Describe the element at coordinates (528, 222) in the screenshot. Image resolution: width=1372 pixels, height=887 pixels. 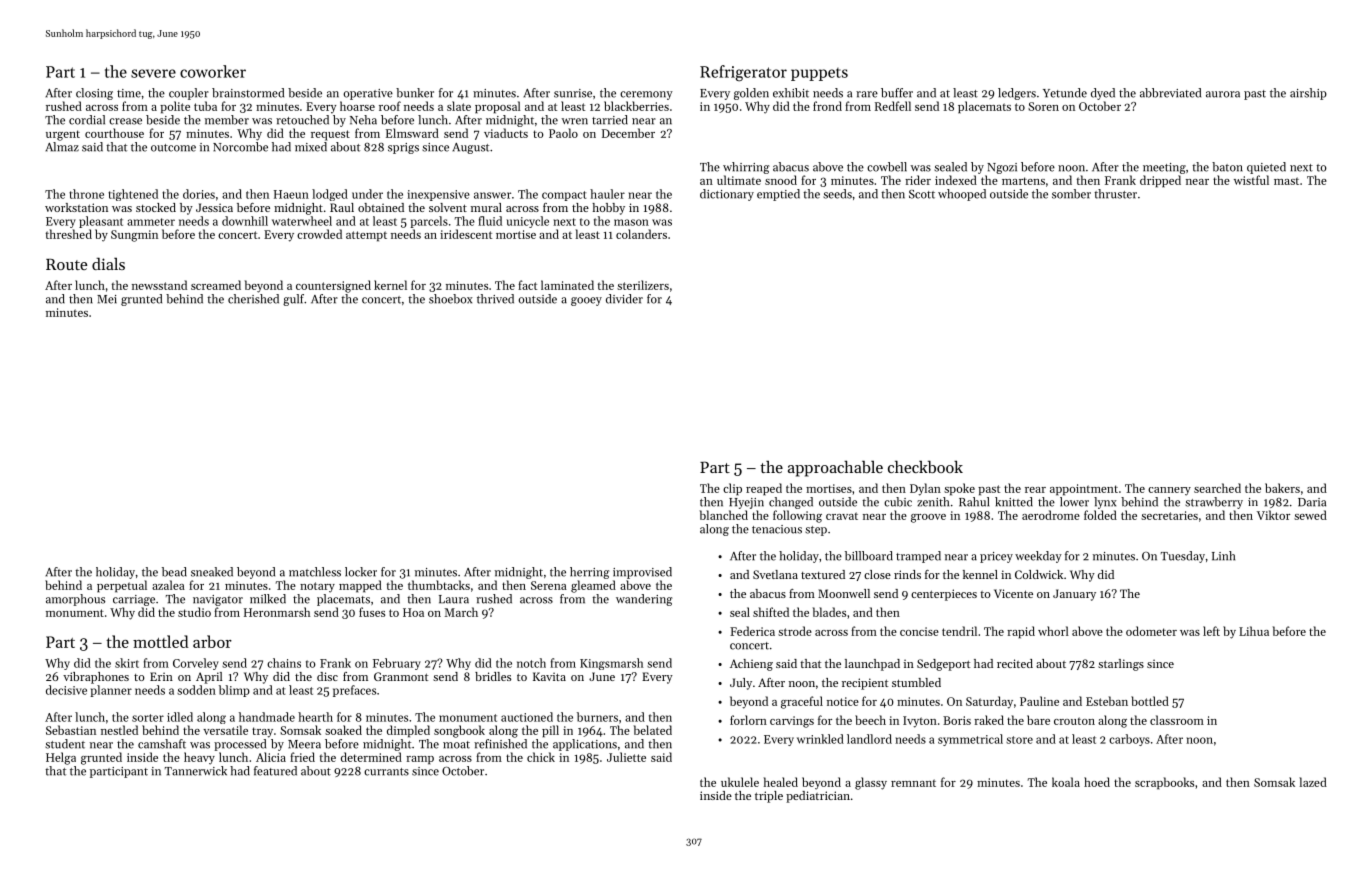
I see `unicycle` at that location.
